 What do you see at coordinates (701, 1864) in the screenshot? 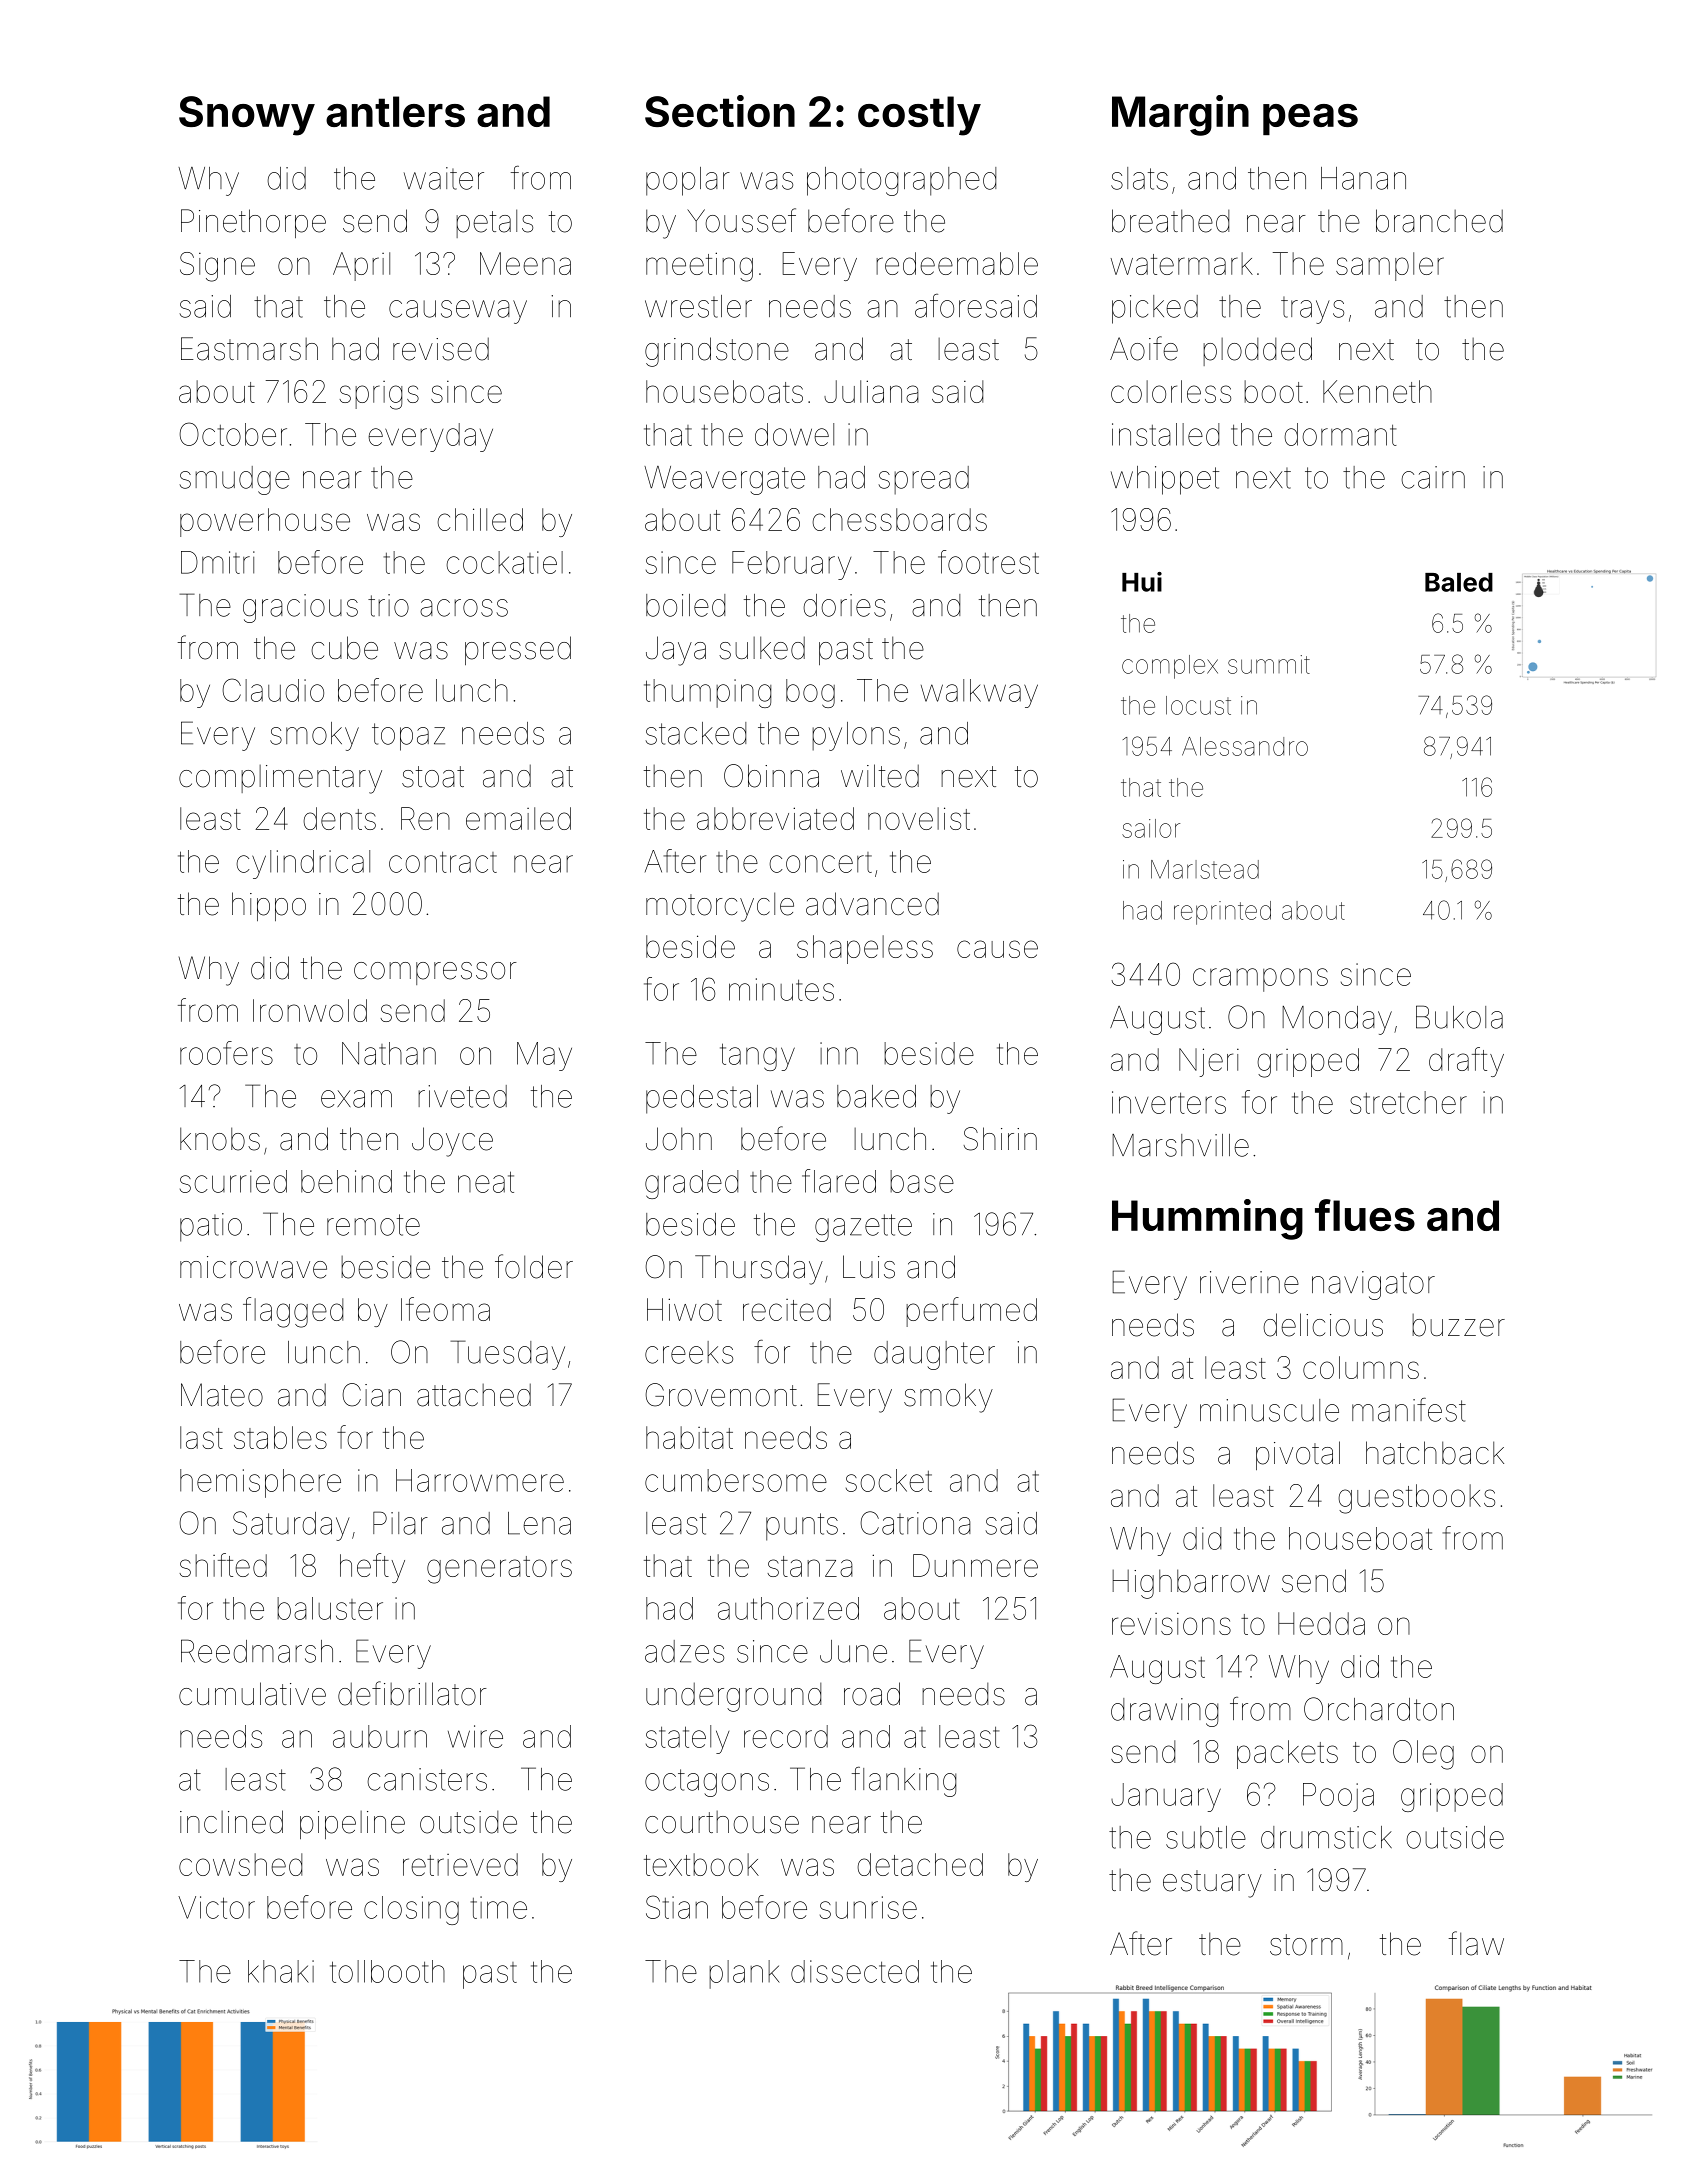
I see `textbook` at bounding box center [701, 1864].
